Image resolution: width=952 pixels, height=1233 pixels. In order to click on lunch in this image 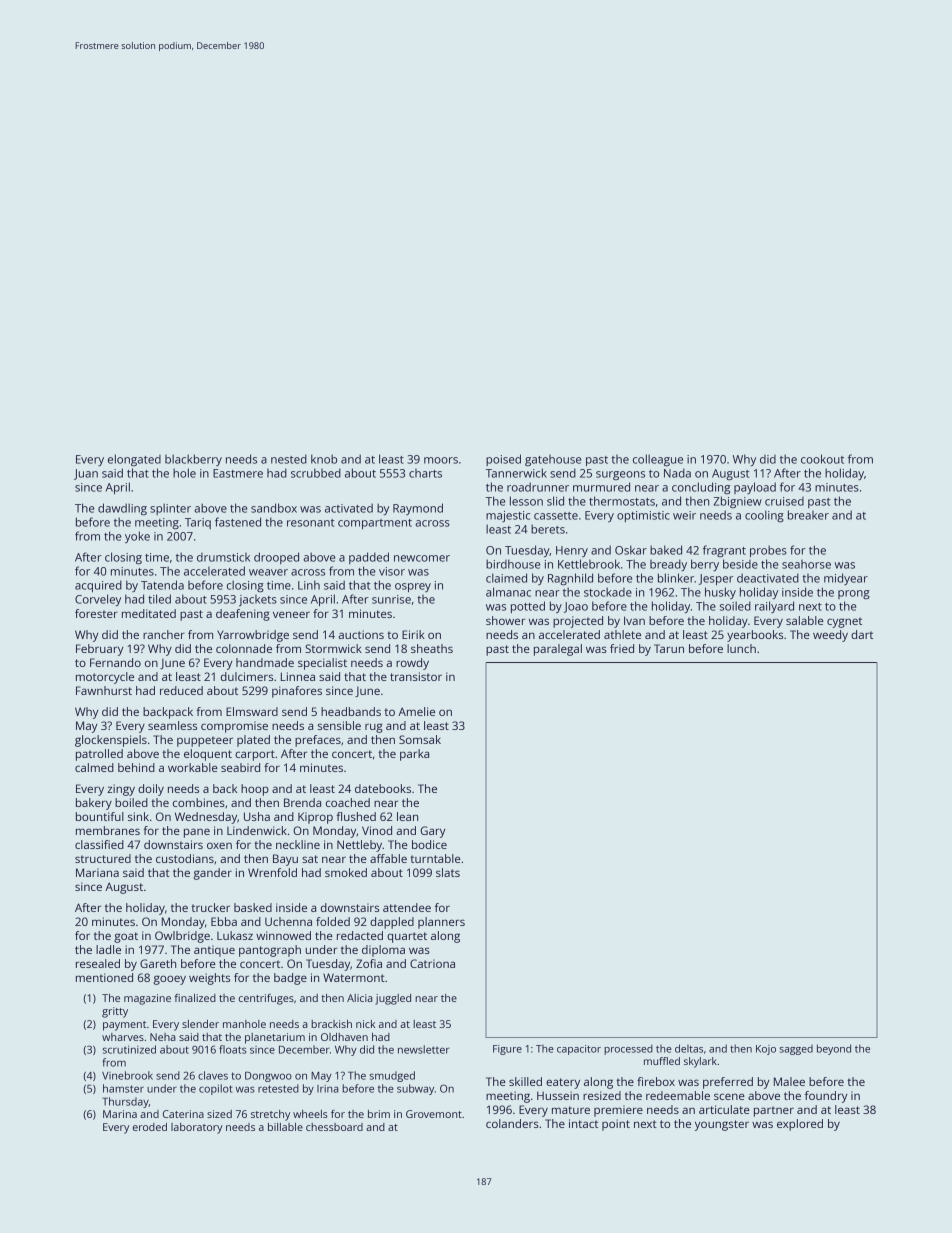, I will do `click(741, 648)`.
